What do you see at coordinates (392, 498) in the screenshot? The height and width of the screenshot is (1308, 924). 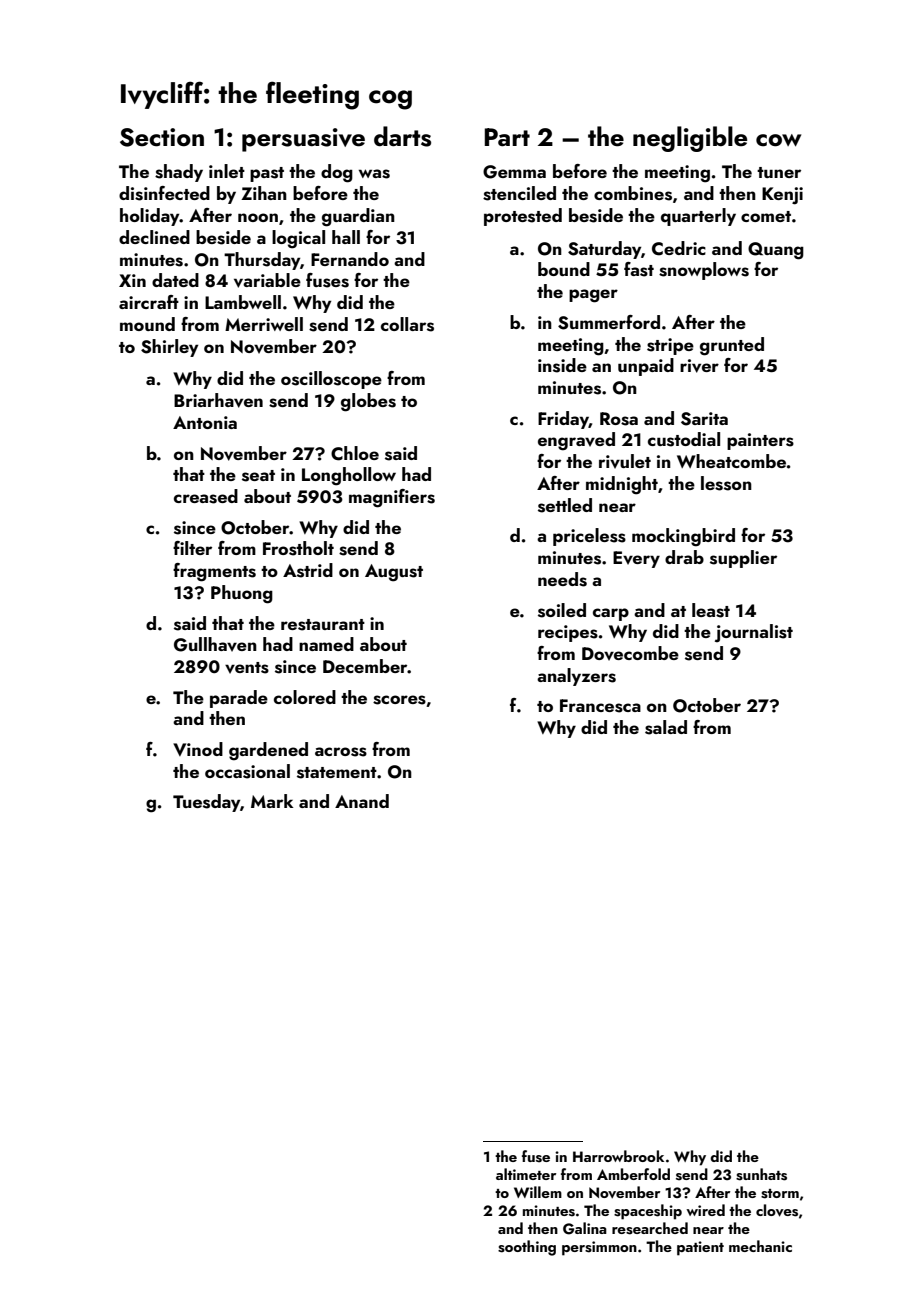 I see `magnifiers` at bounding box center [392, 498].
